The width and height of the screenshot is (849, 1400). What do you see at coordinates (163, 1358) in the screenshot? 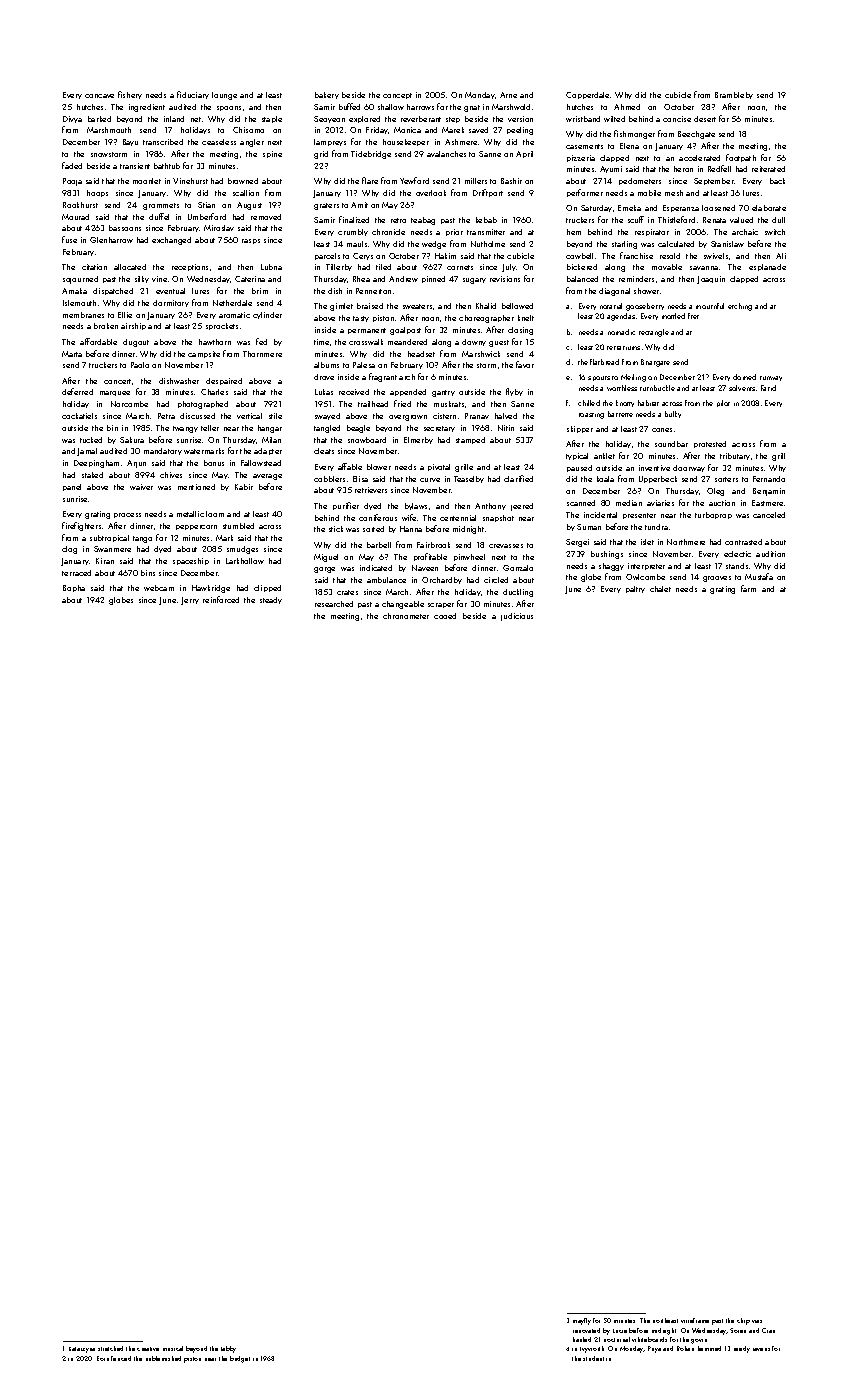
I see `unblemished` at bounding box center [163, 1358].
